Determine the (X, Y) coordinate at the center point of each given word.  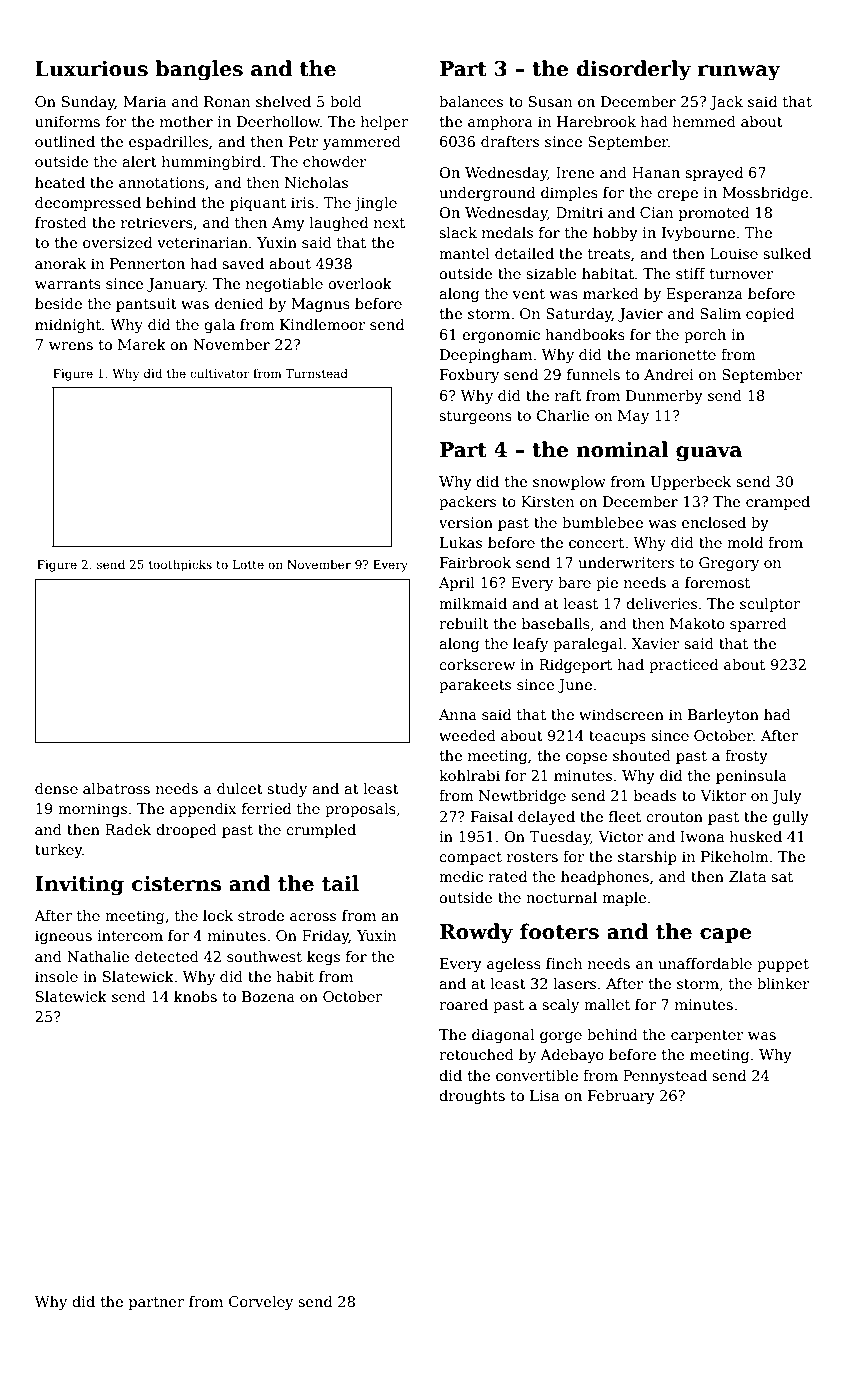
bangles (199, 70)
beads (655, 795)
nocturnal (561, 897)
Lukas (461, 542)
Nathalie (98, 956)
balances (471, 101)
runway (739, 73)
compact (470, 858)
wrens (71, 346)
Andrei (669, 374)
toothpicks (180, 565)
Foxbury (469, 376)
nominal (622, 449)
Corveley (261, 1303)
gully (791, 818)
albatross (116, 788)
